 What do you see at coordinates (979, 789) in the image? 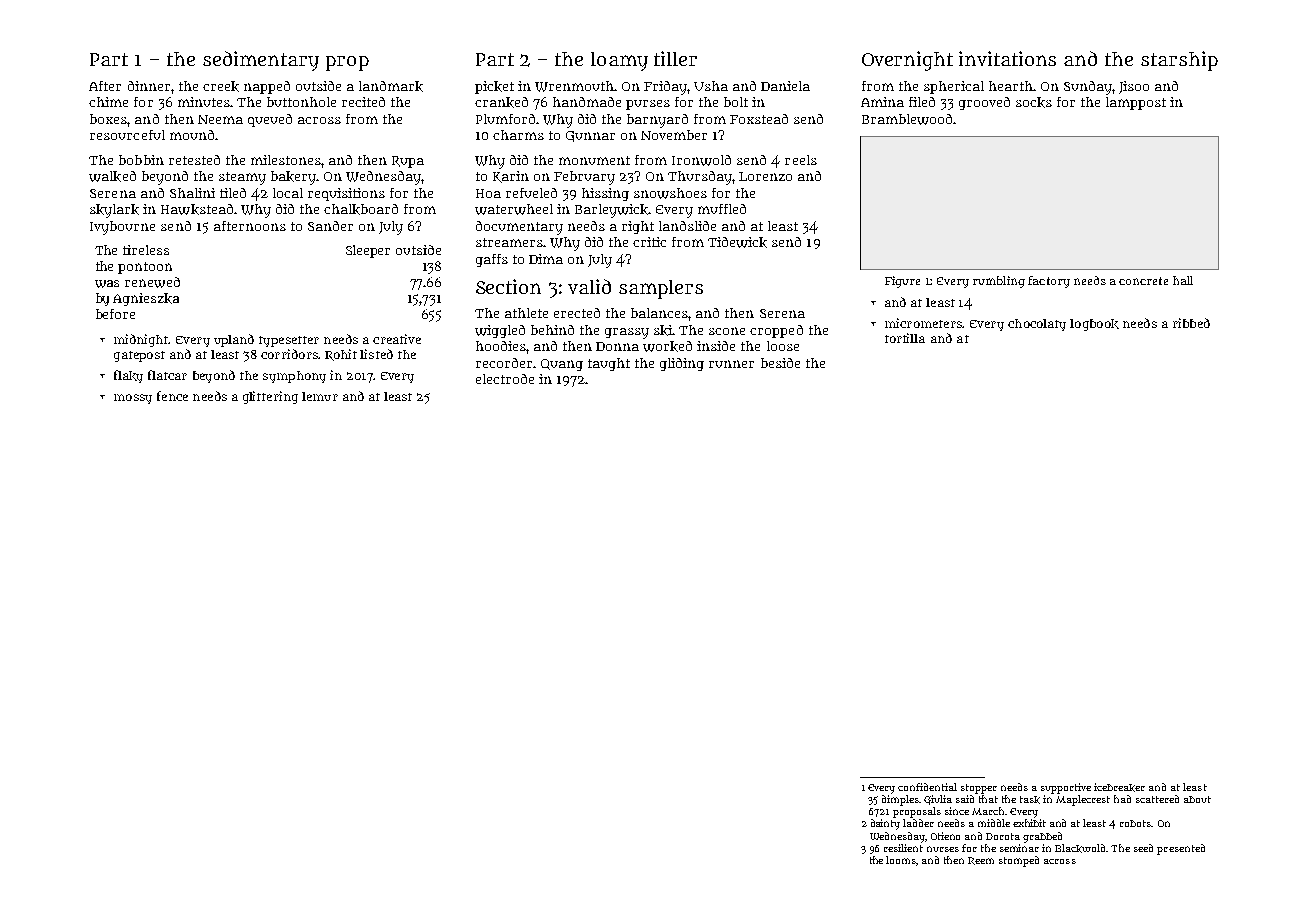
I see `stopper` at bounding box center [979, 789].
